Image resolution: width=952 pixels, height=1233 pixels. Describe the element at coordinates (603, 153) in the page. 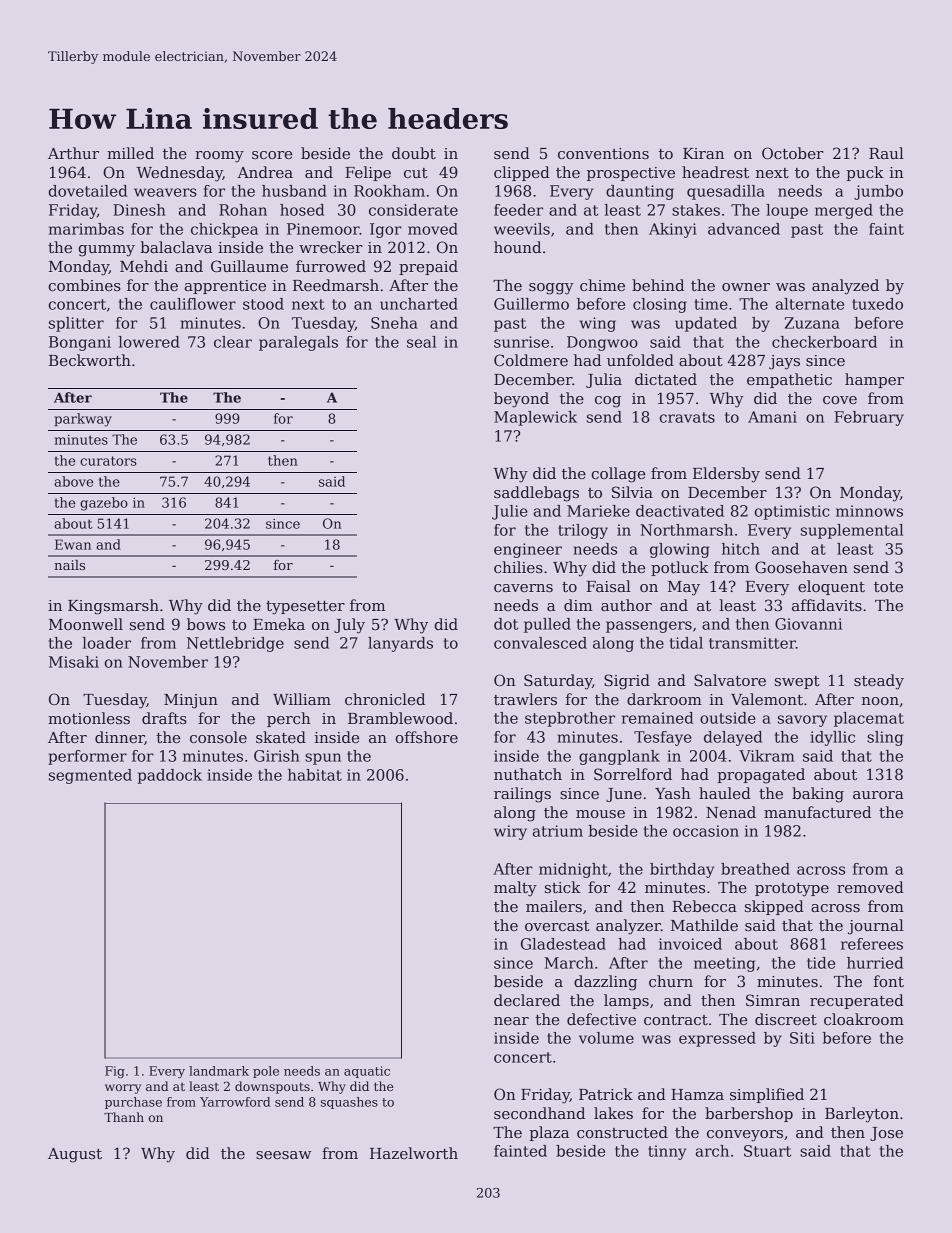

I see `conventions` at that location.
